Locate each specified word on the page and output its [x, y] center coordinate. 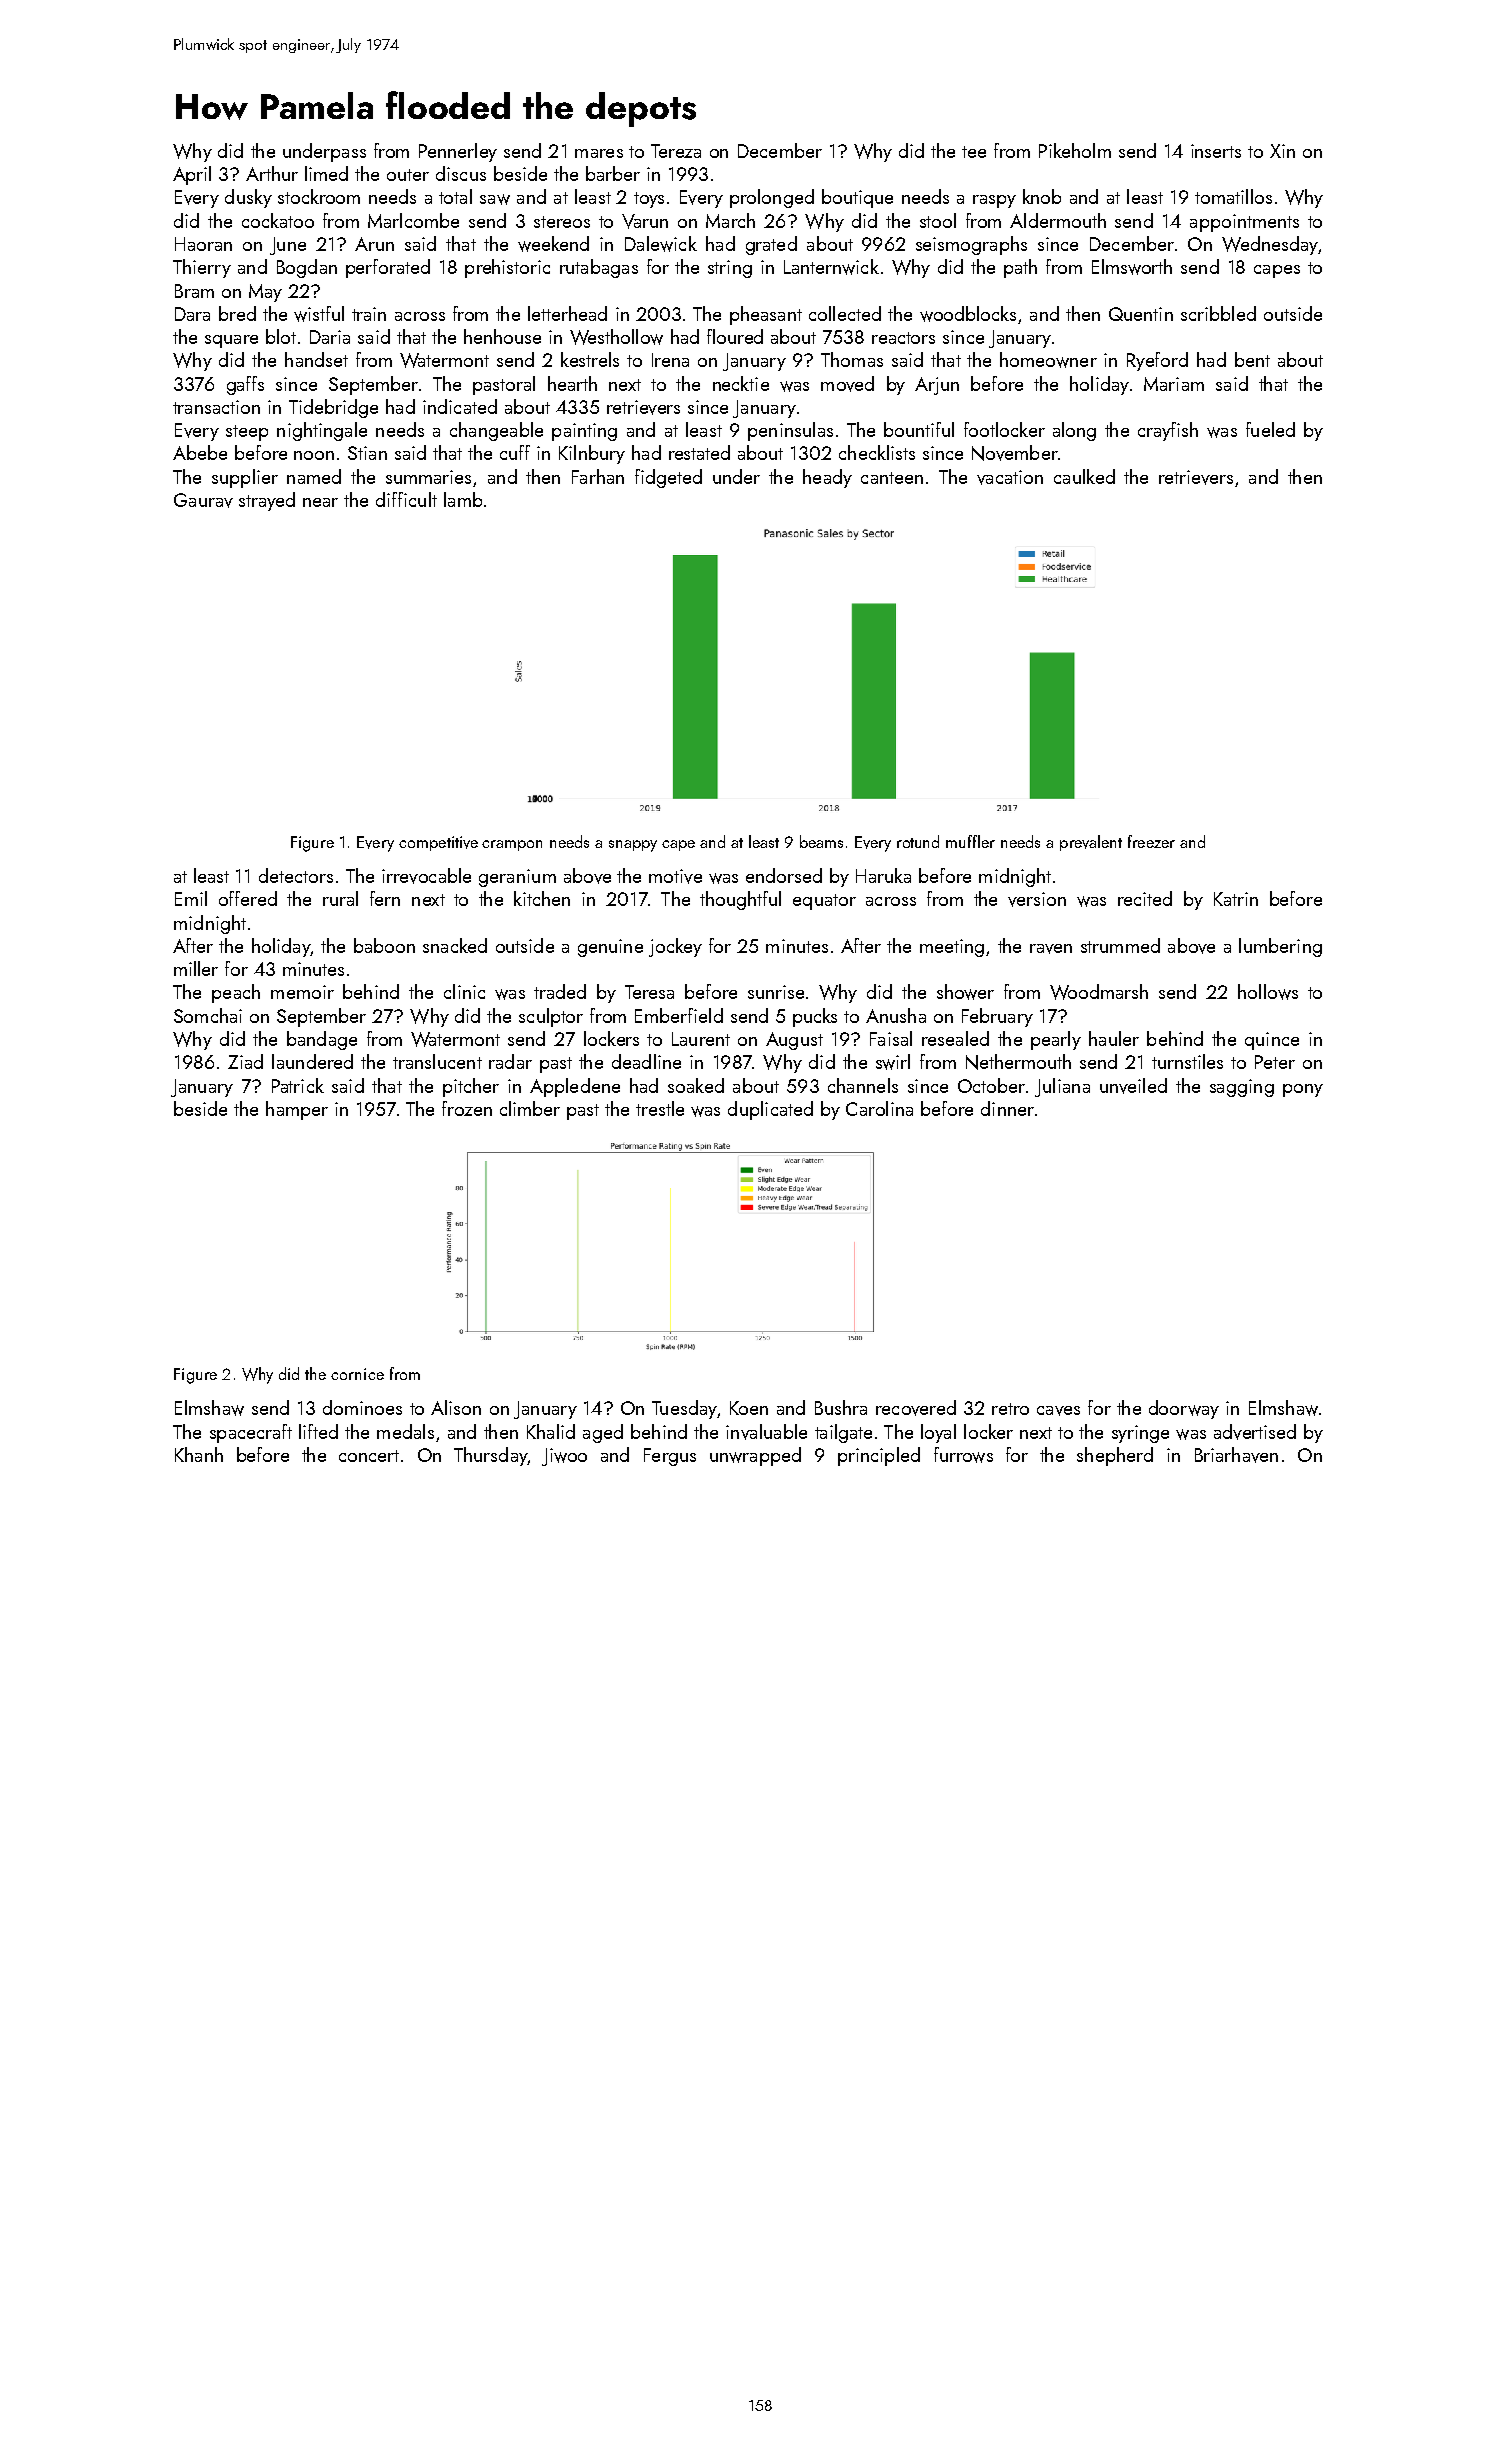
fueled [1270, 429]
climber [530, 1108]
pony [1303, 1090]
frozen [467, 1108]
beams [821, 841]
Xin [1282, 151]
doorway [1184, 1409]
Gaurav [203, 500]
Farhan [598, 476]
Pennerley [458, 152]
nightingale [322, 431]
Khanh [199, 1454]
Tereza [676, 151]
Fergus [670, 1457]
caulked [1084, 476]
